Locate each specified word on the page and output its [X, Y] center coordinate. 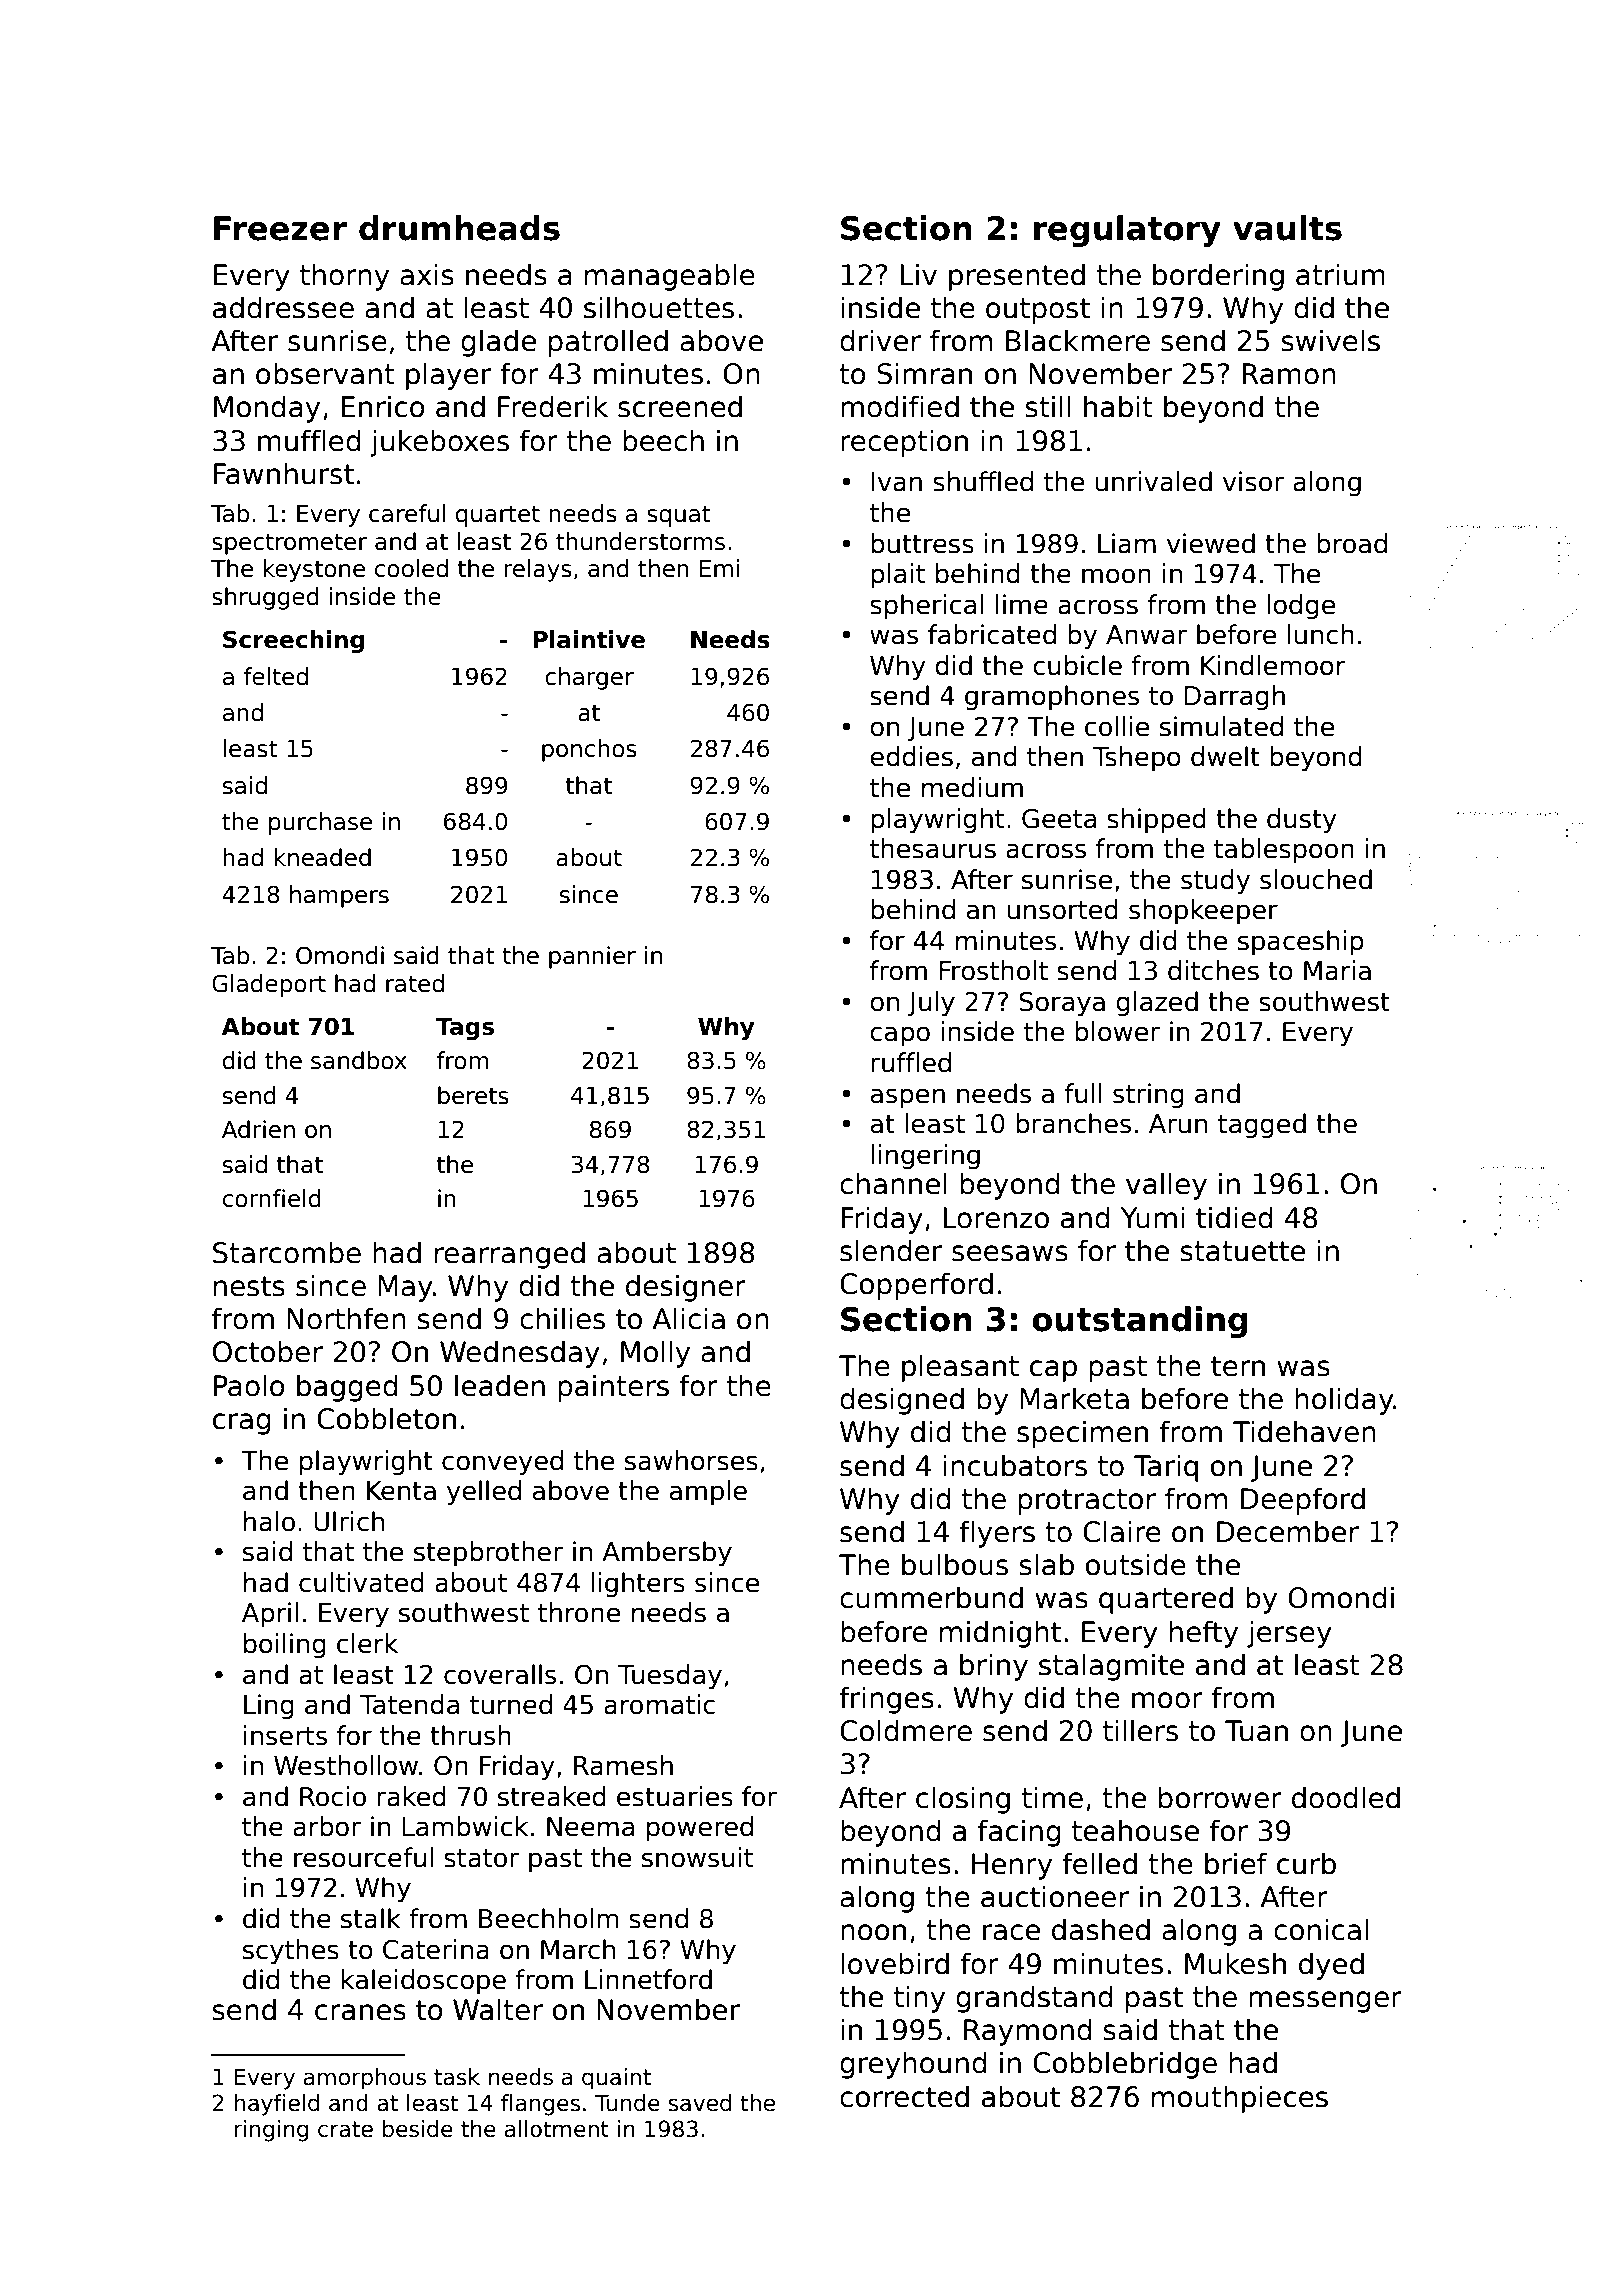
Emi [720, 568]
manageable [670, 277]
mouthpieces [1240, 2099]
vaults [1287, 228]
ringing [271, 2131]
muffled [309, 440]
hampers [339, 896]
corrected [904, 2096]
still [1048, 406]
